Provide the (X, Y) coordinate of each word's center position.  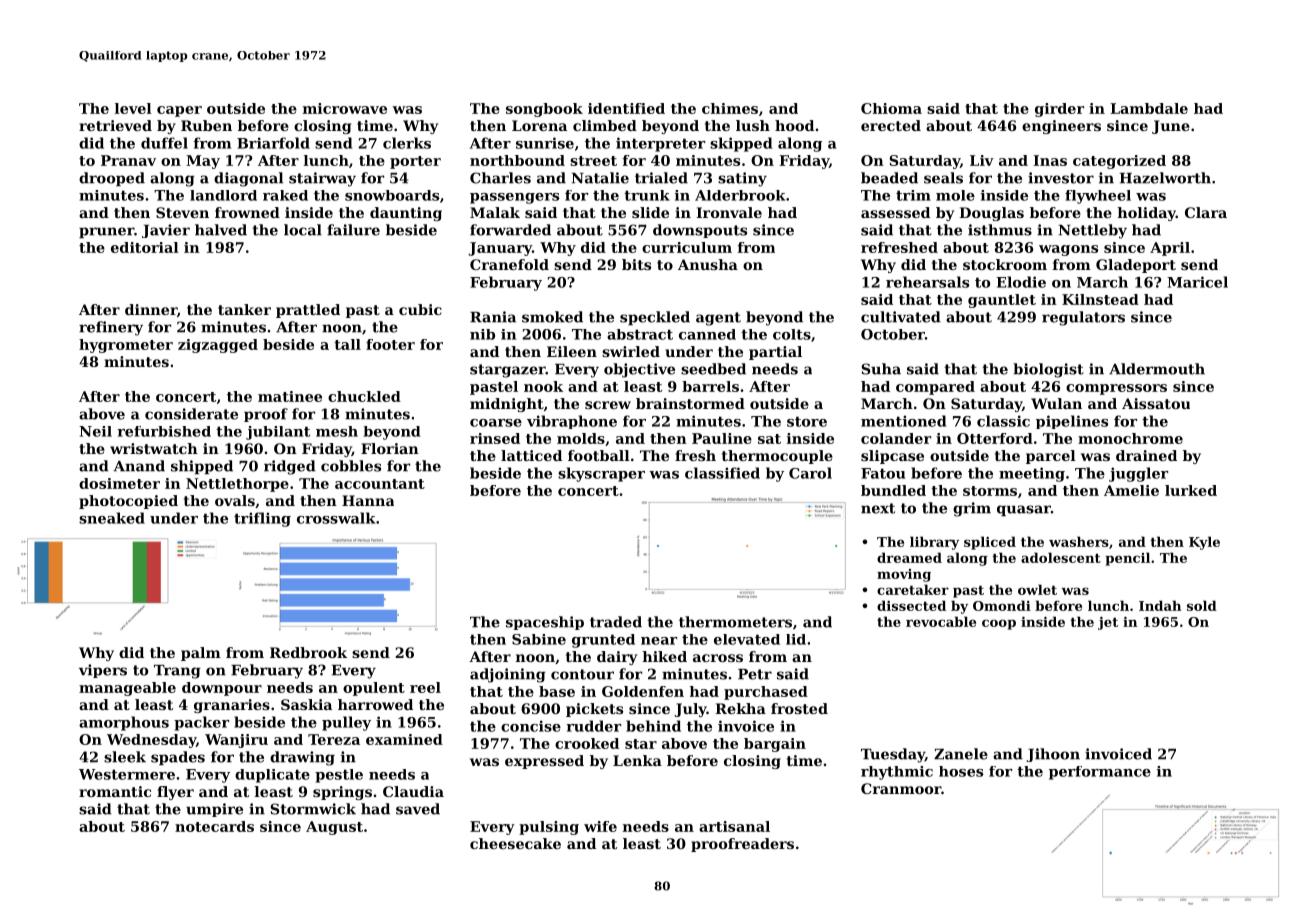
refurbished (164, 431)
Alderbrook (740, 195)
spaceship (545, 623)
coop (999, 624)
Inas (1050, 160)
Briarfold (273, 143)
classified (722, 473)
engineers (1061, 127)
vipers (103, 671)
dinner (151, 309)
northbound (517, 160)
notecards (214, 826)
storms (990, 491)
